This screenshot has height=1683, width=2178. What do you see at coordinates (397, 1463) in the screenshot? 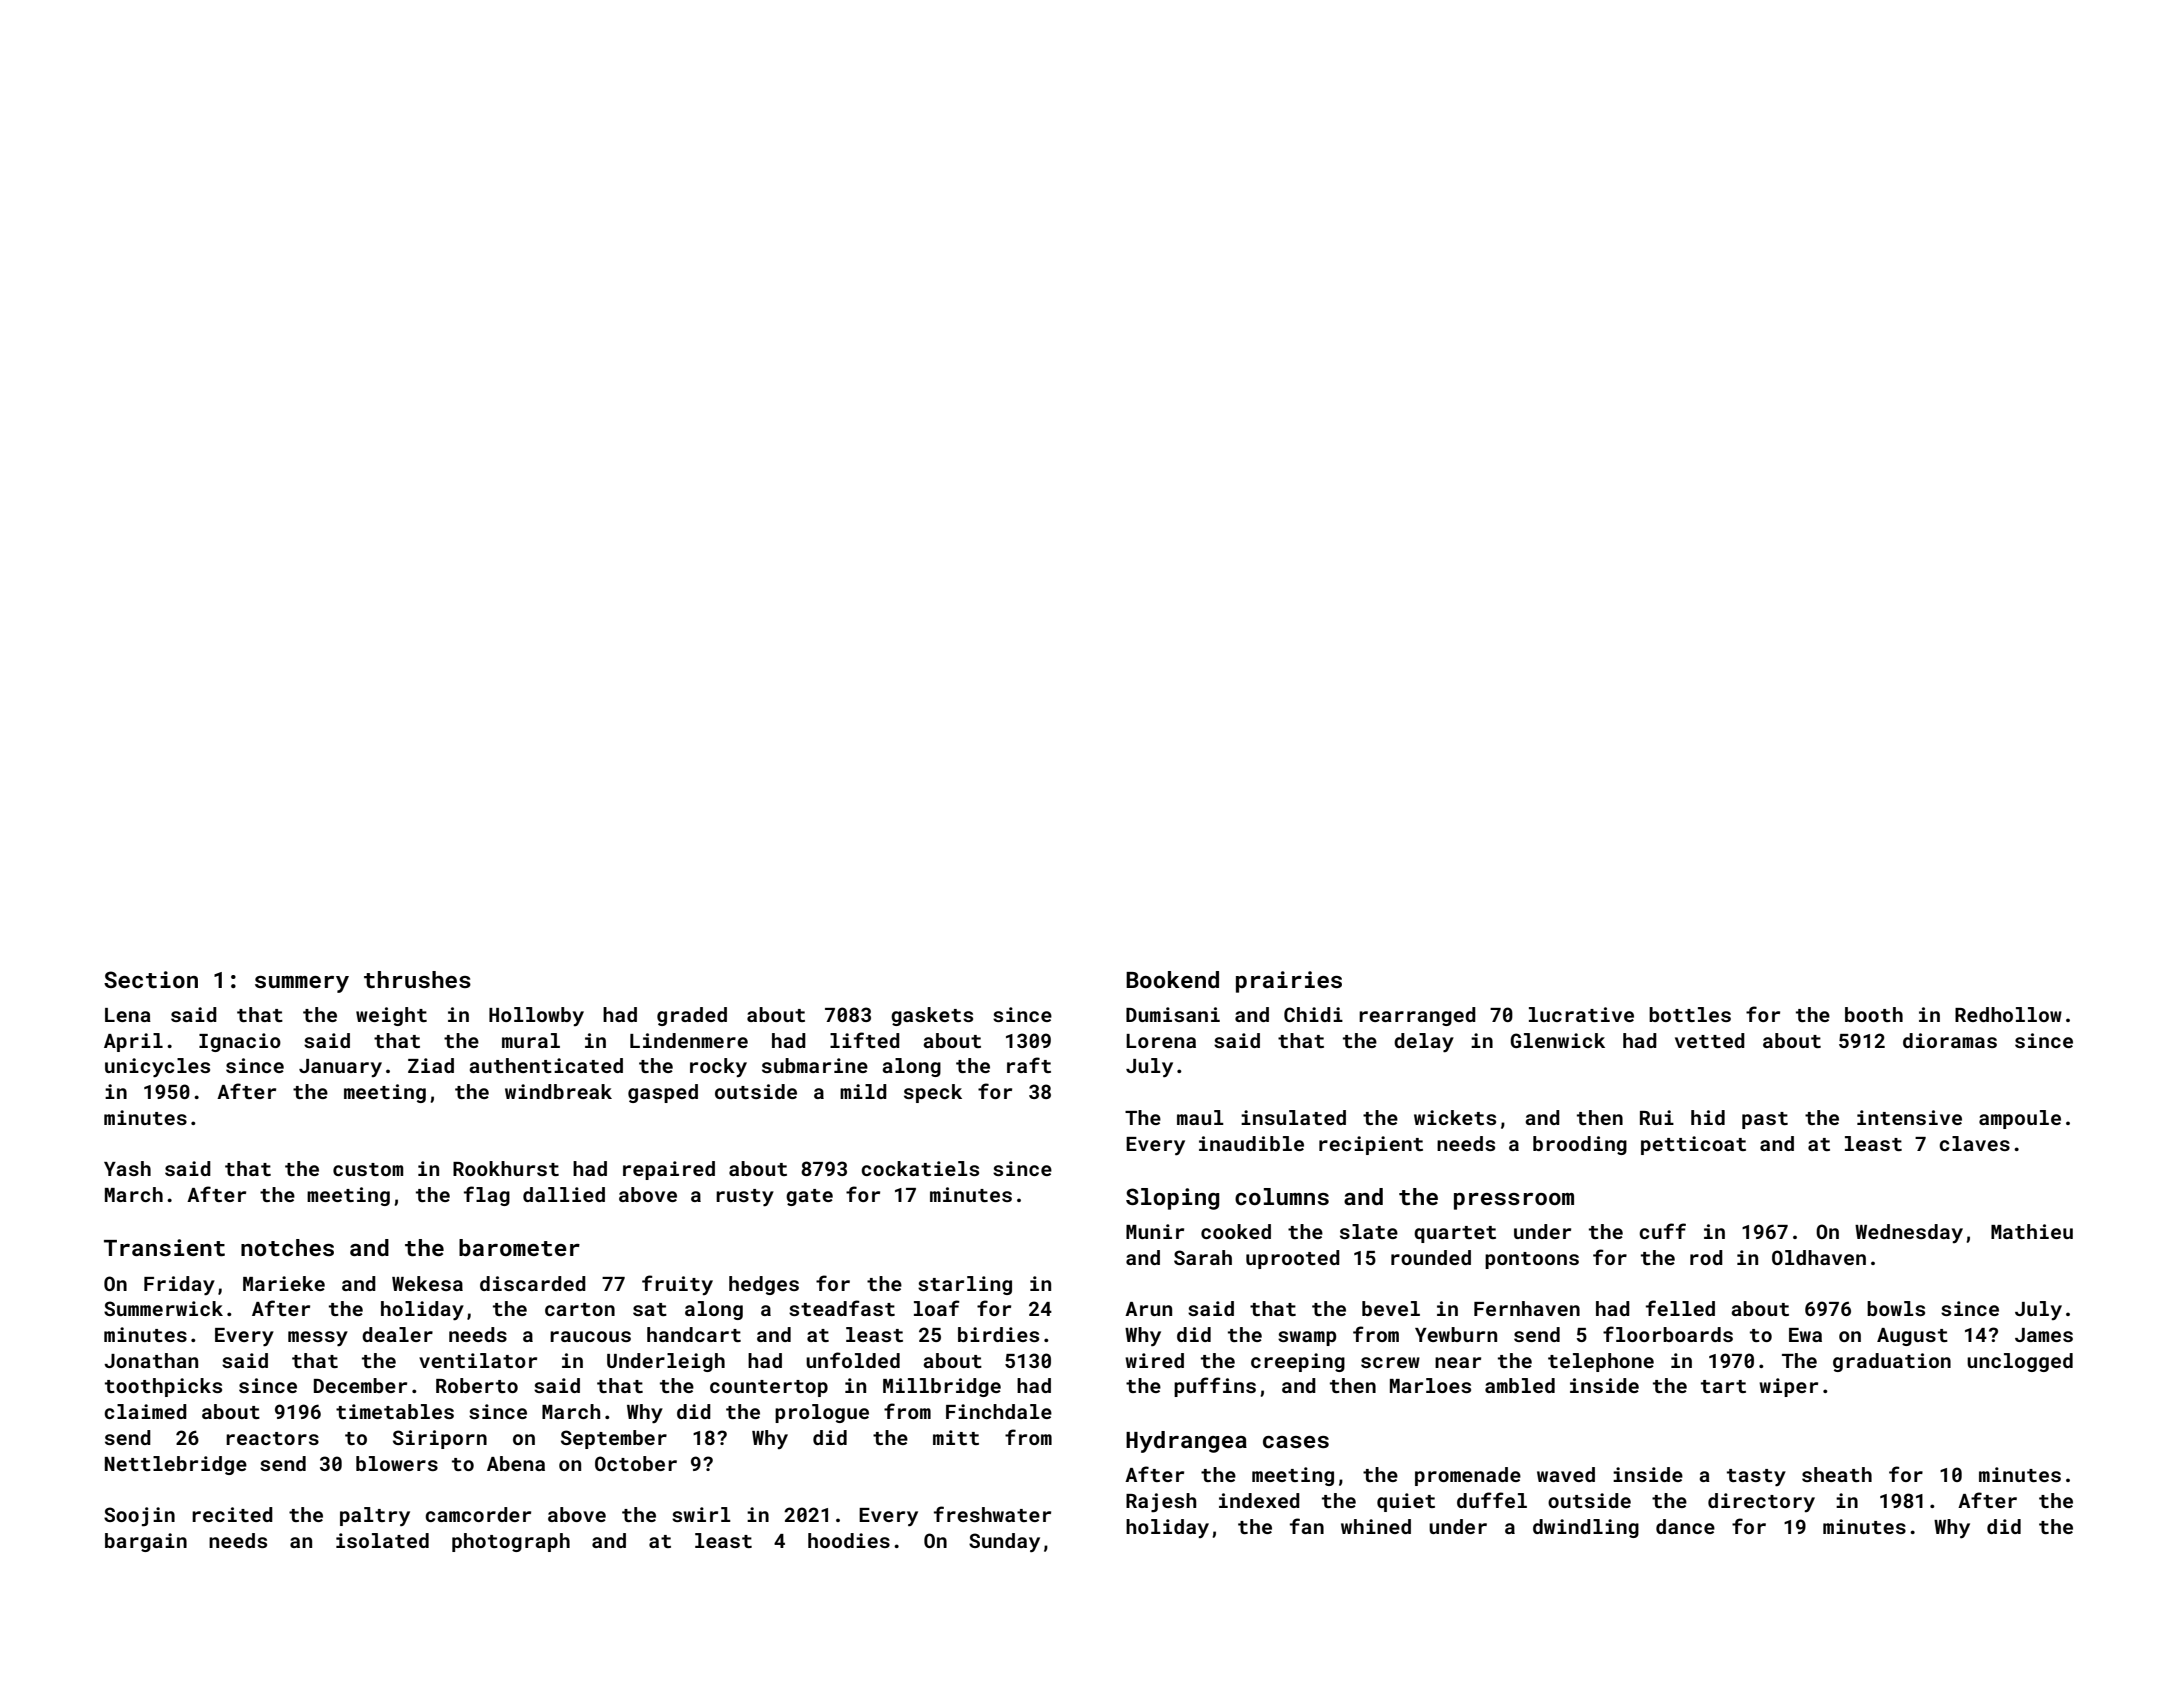
I see `blowers` at bounding box center [397, 1463].
